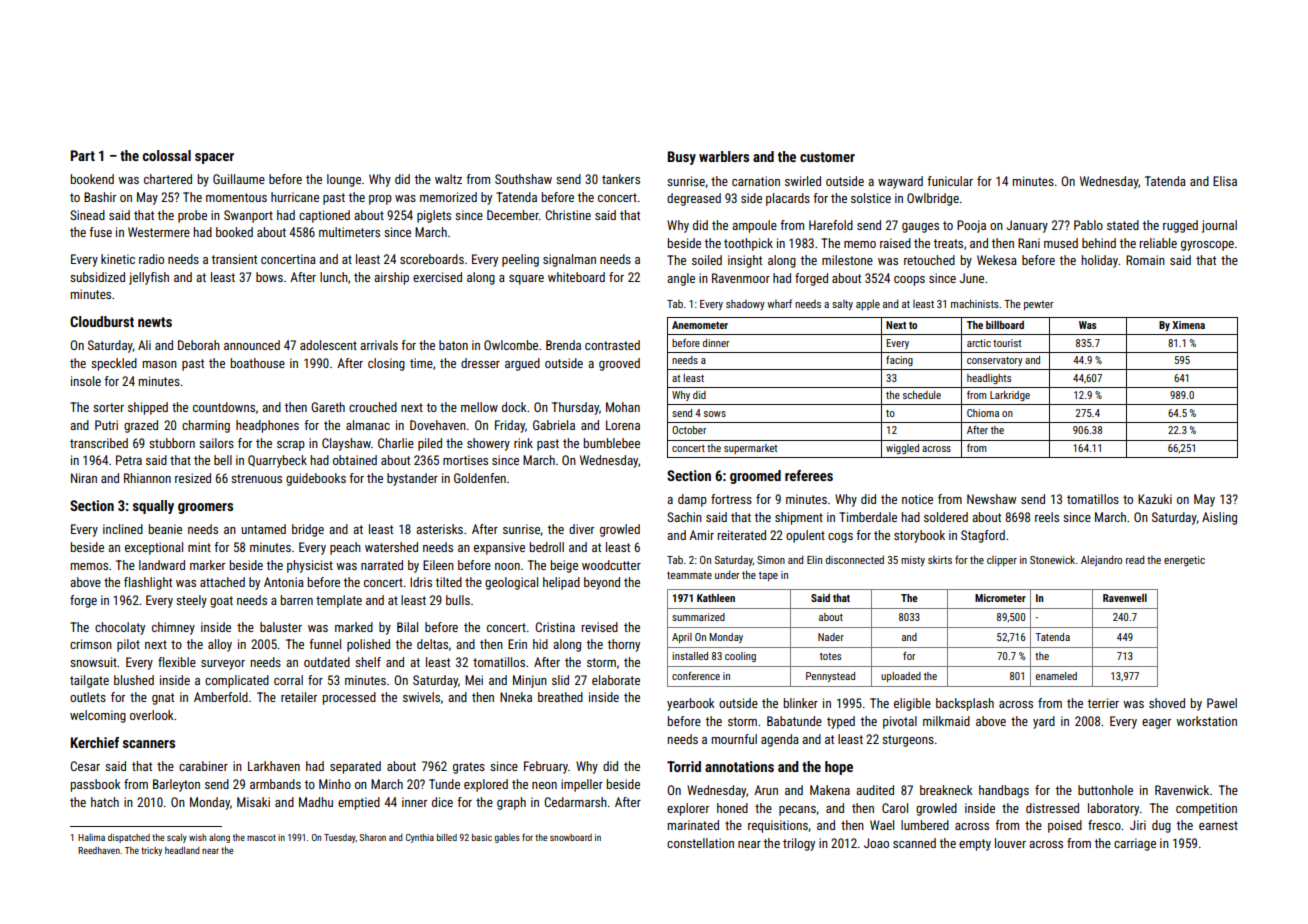  I want to click on transcribed, so click(99, 443).
